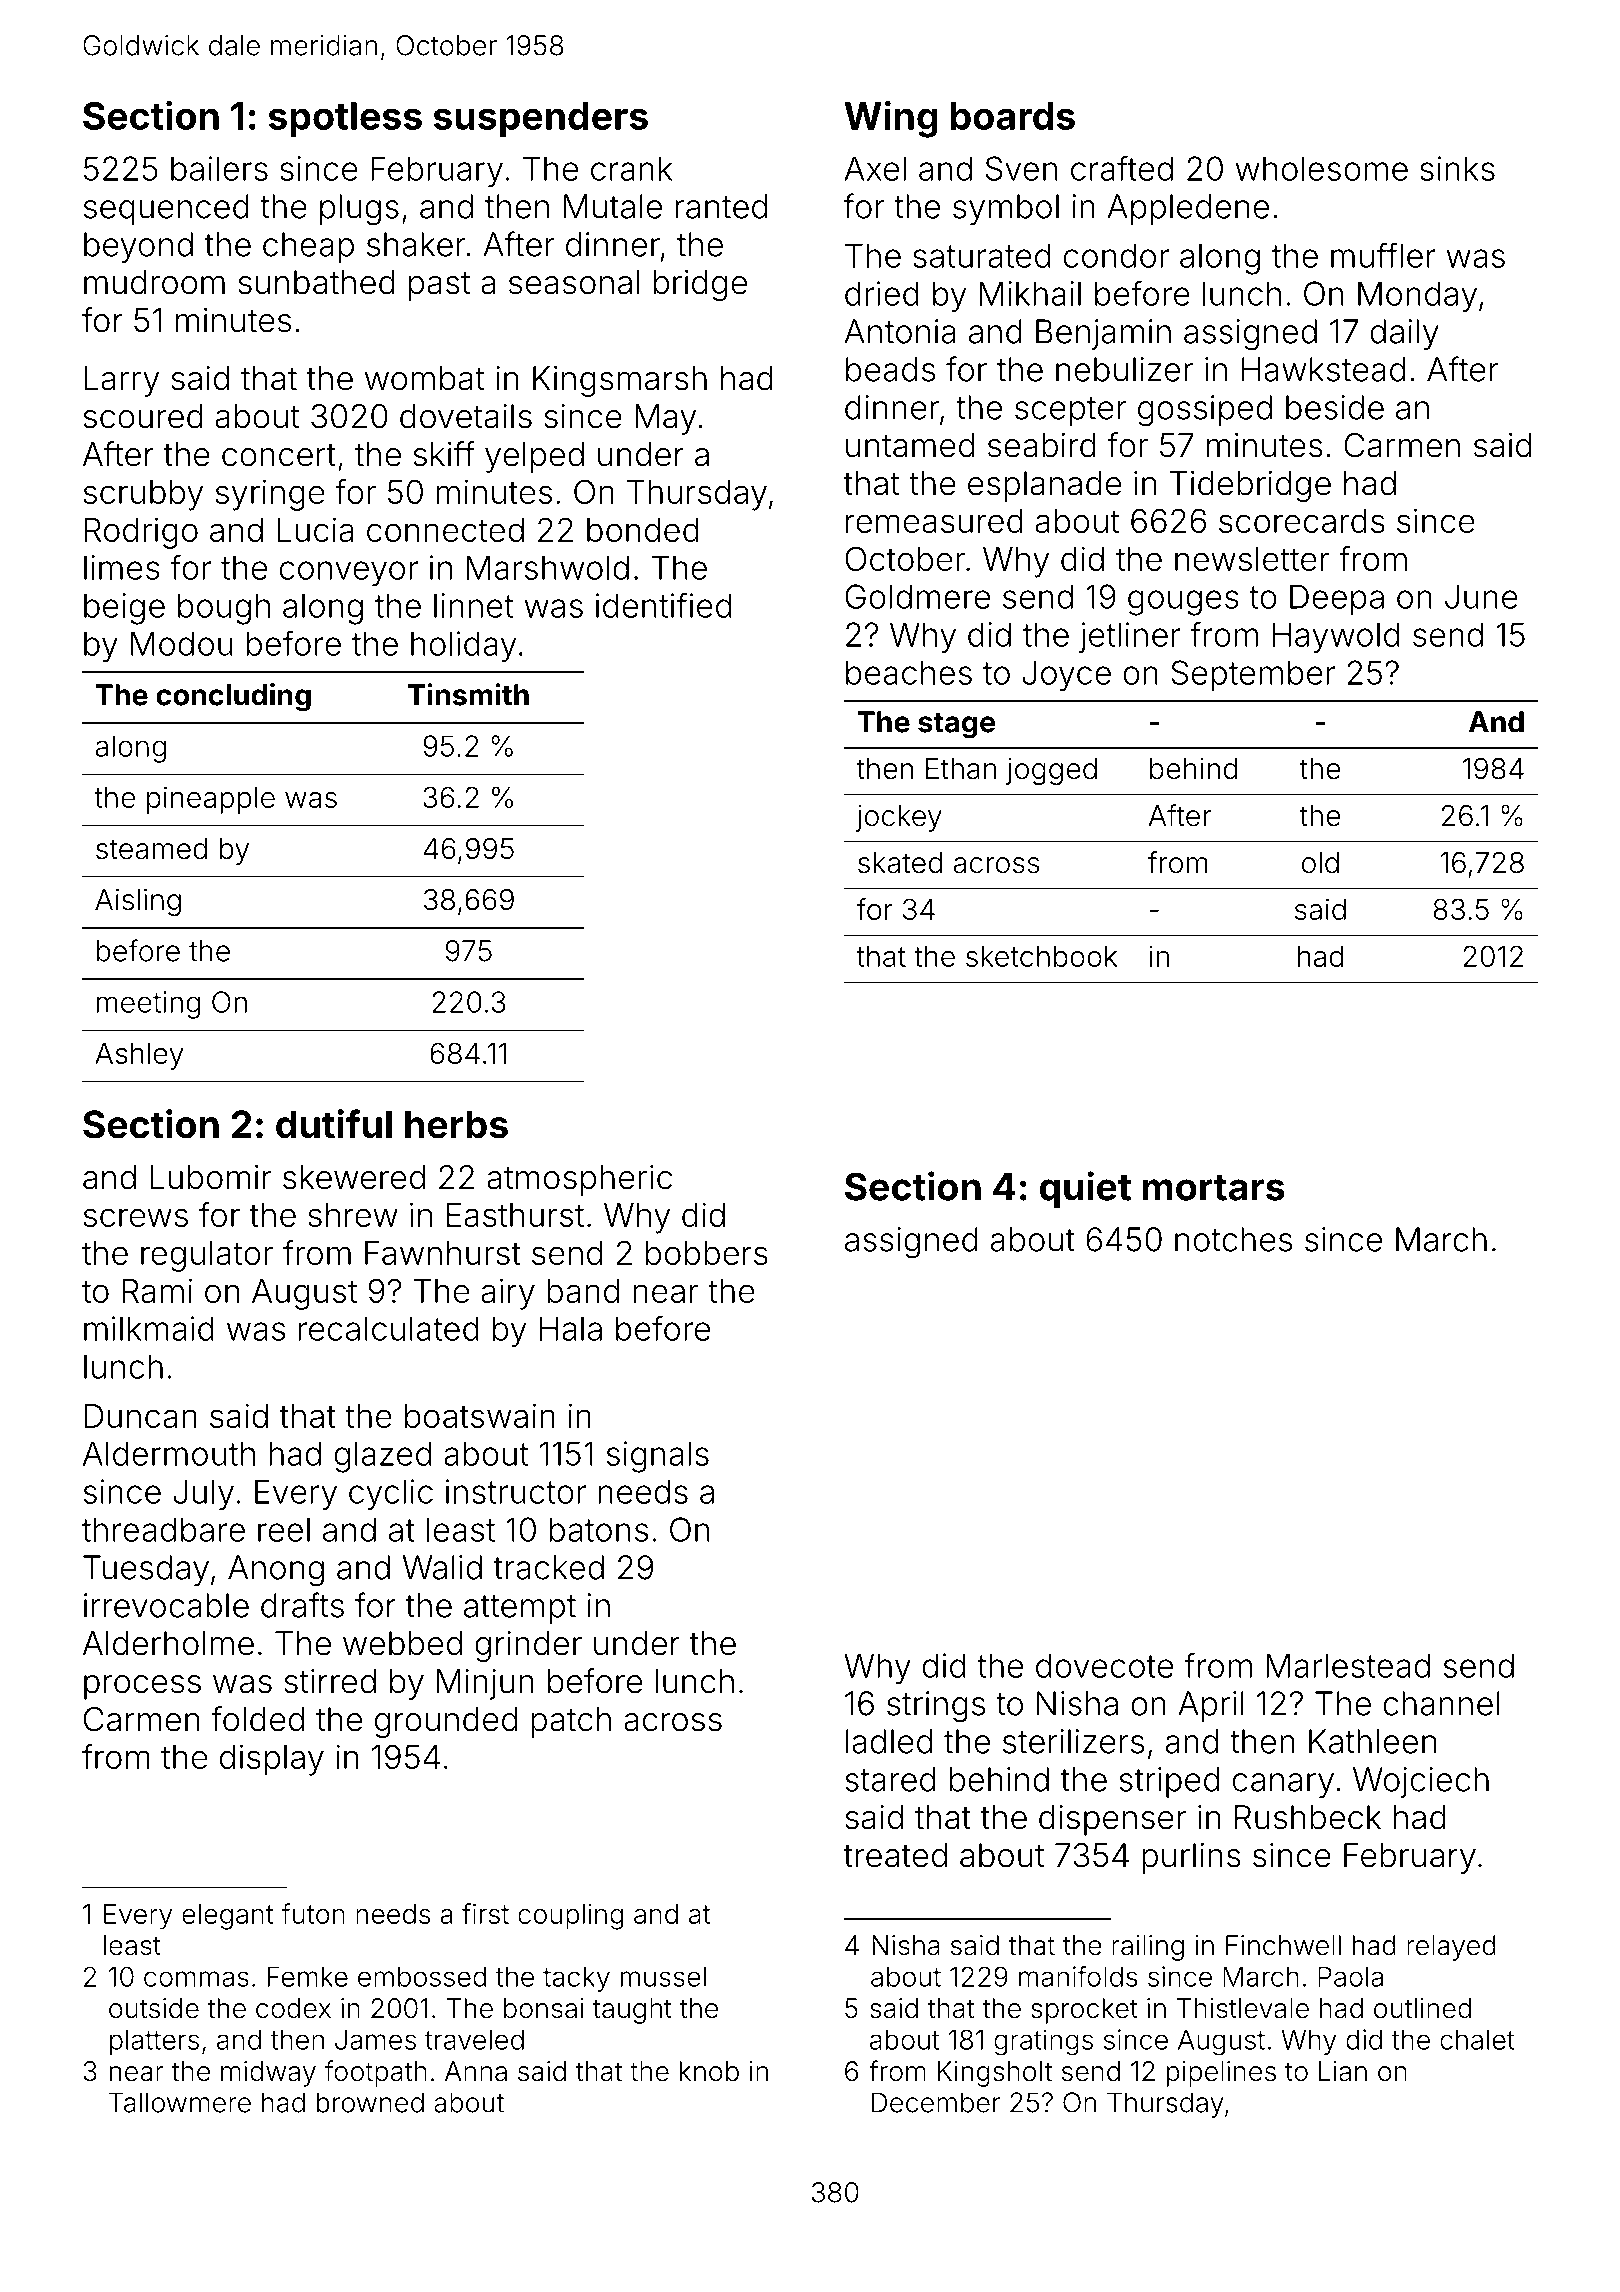  I want to click on glazed, so click(383, 1457).
